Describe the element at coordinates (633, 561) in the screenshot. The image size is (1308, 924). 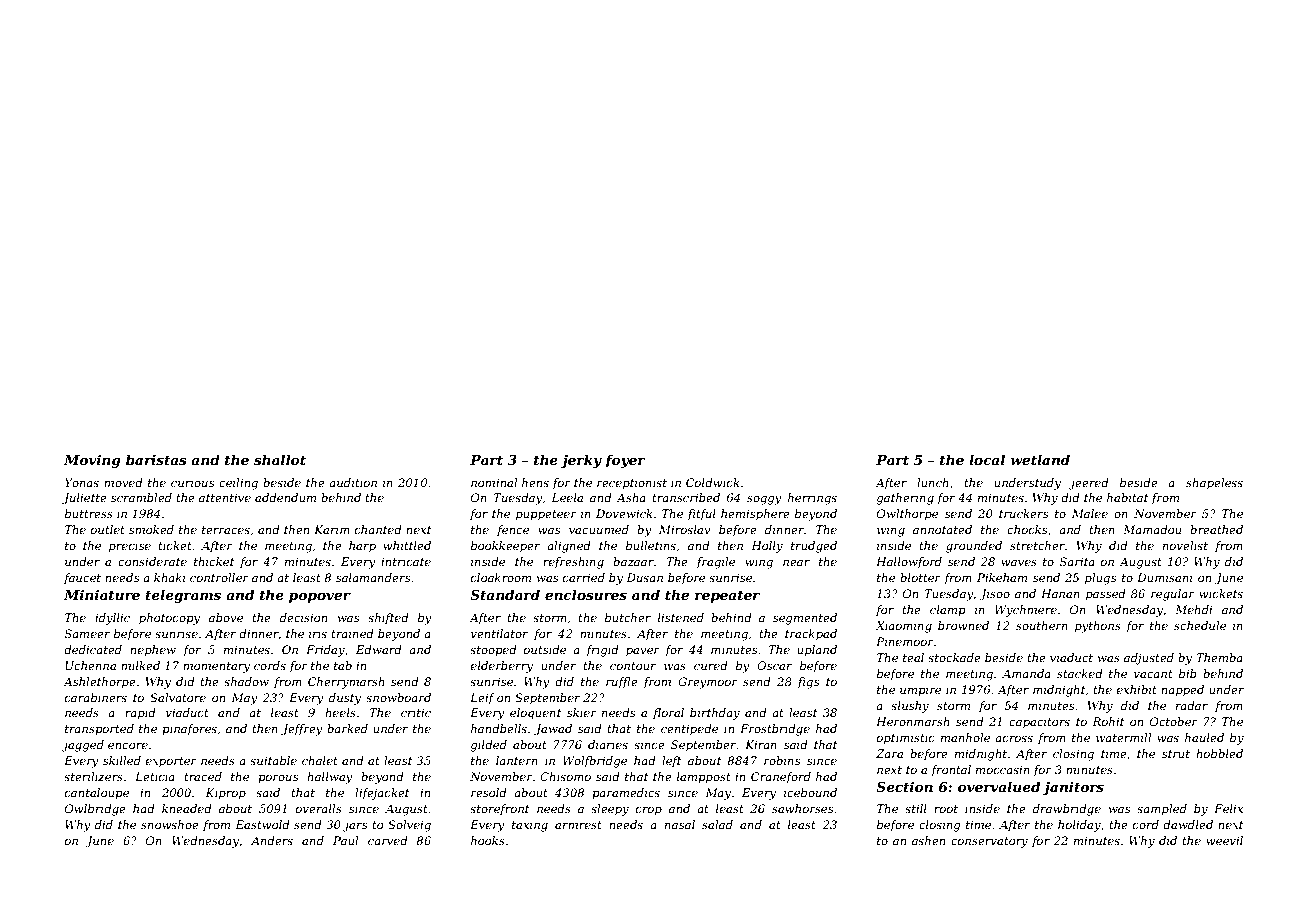
I see `bazaar` at that location.
